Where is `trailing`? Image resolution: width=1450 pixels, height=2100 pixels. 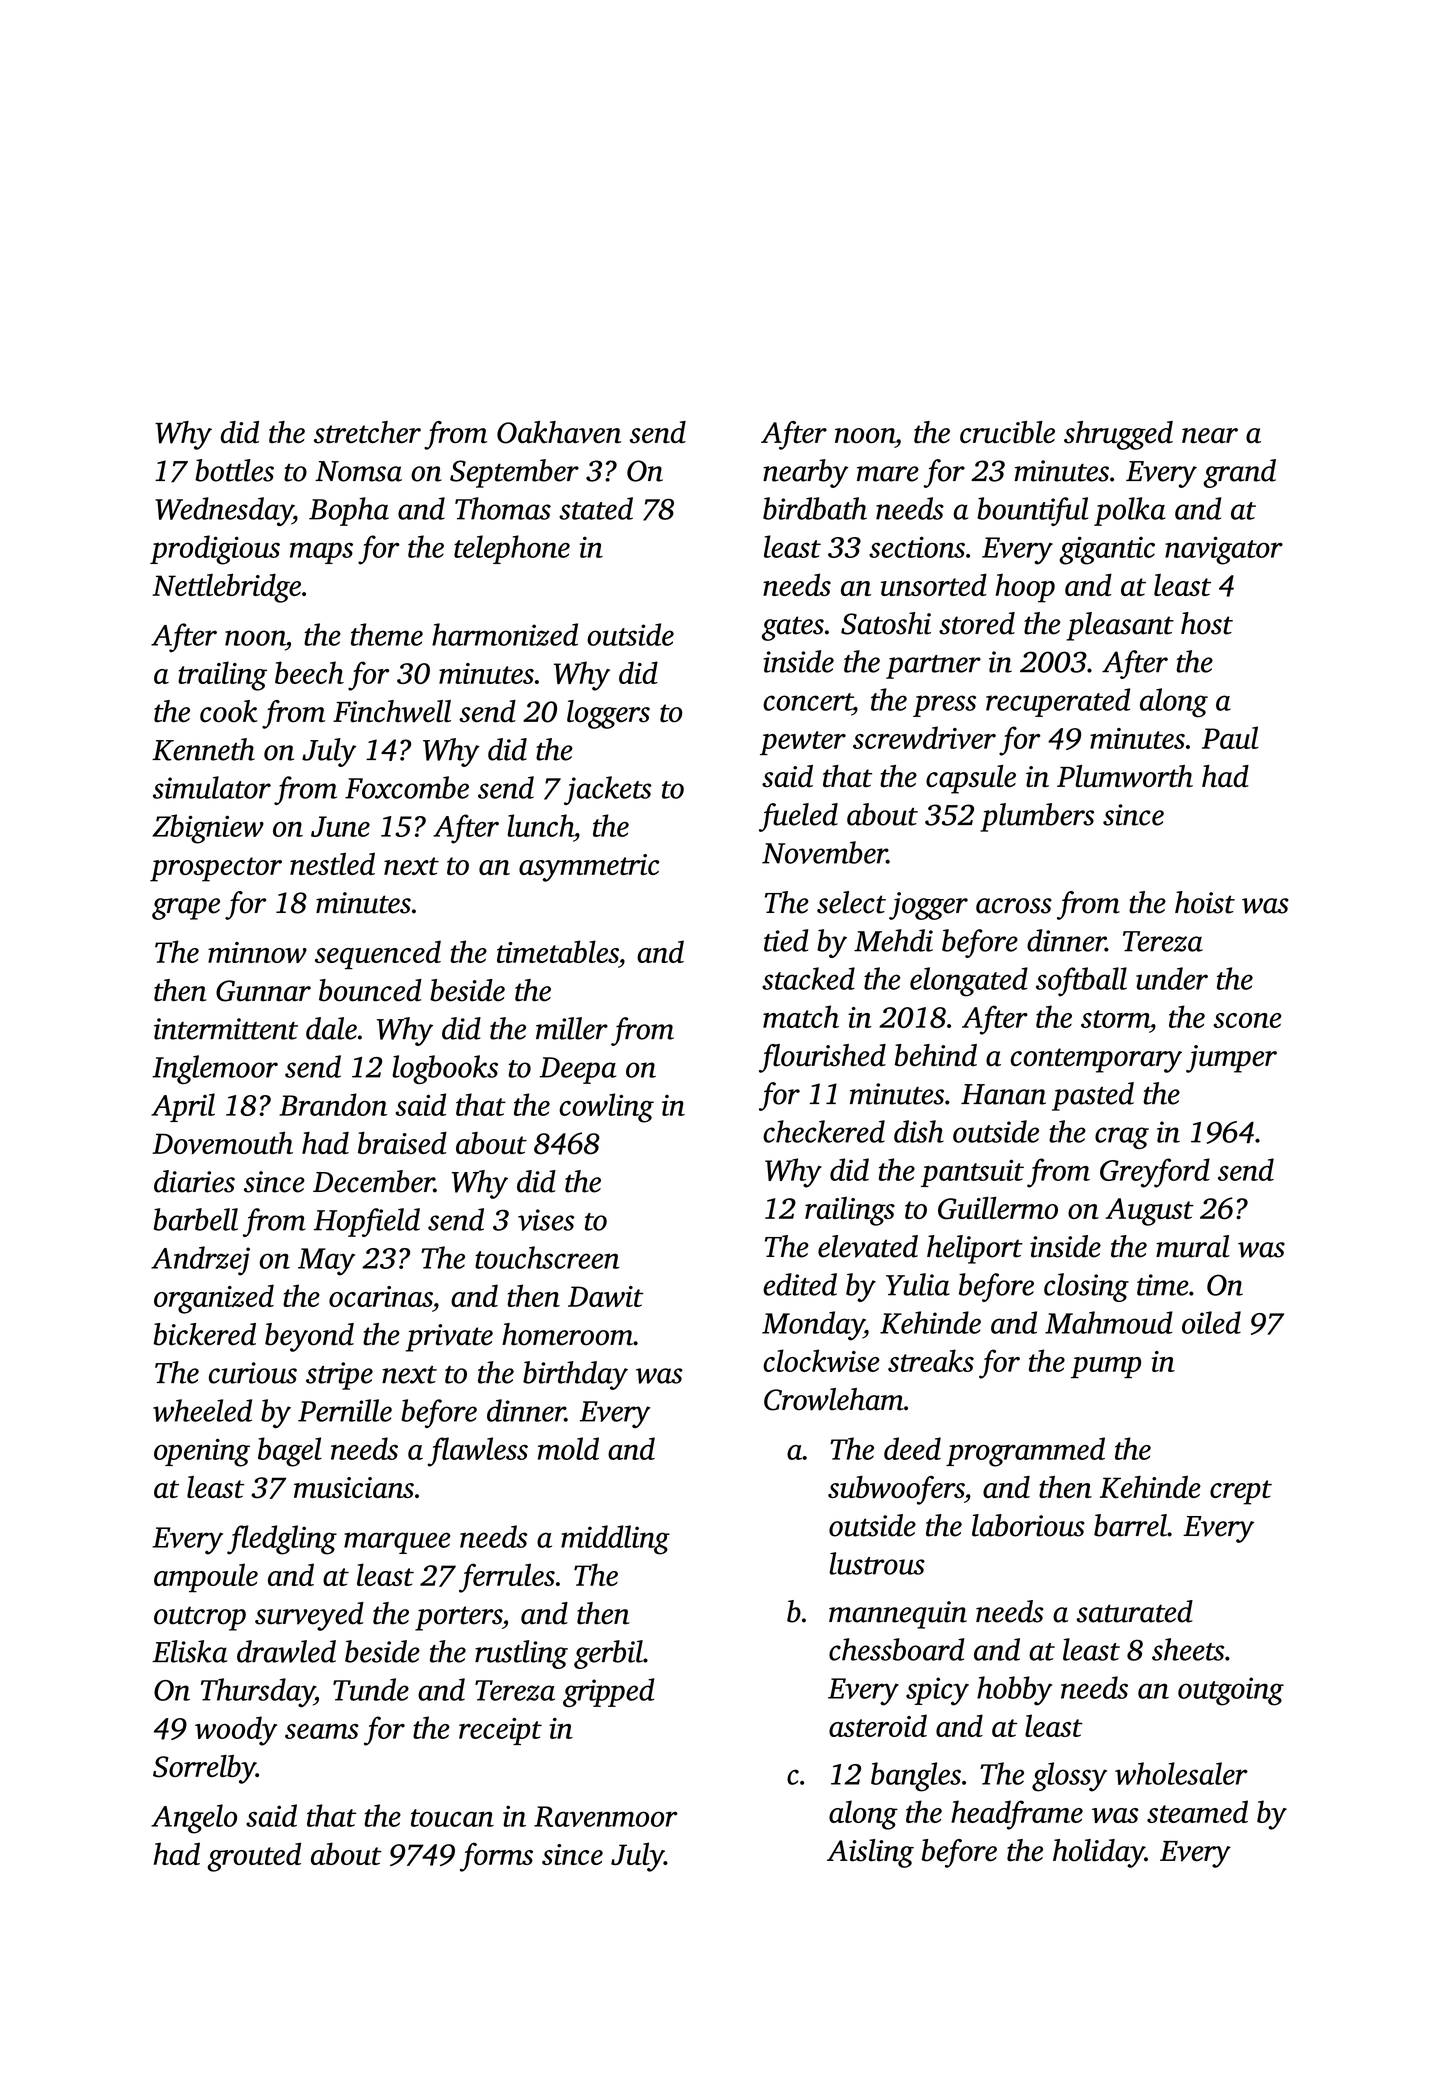
trailing is located at coordinates (222, 676).
